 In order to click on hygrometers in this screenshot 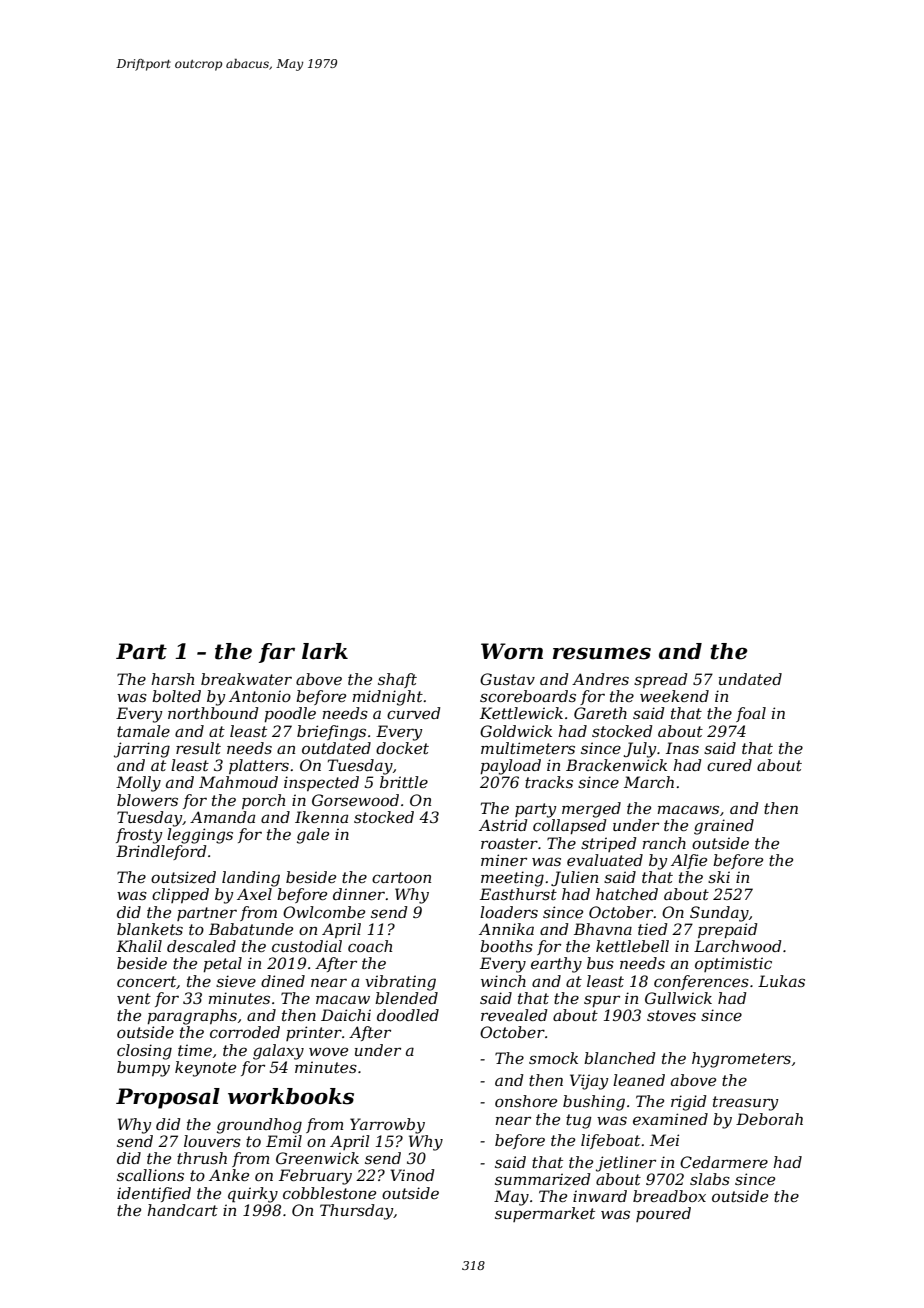, I will do `click(741, 1060)`.
